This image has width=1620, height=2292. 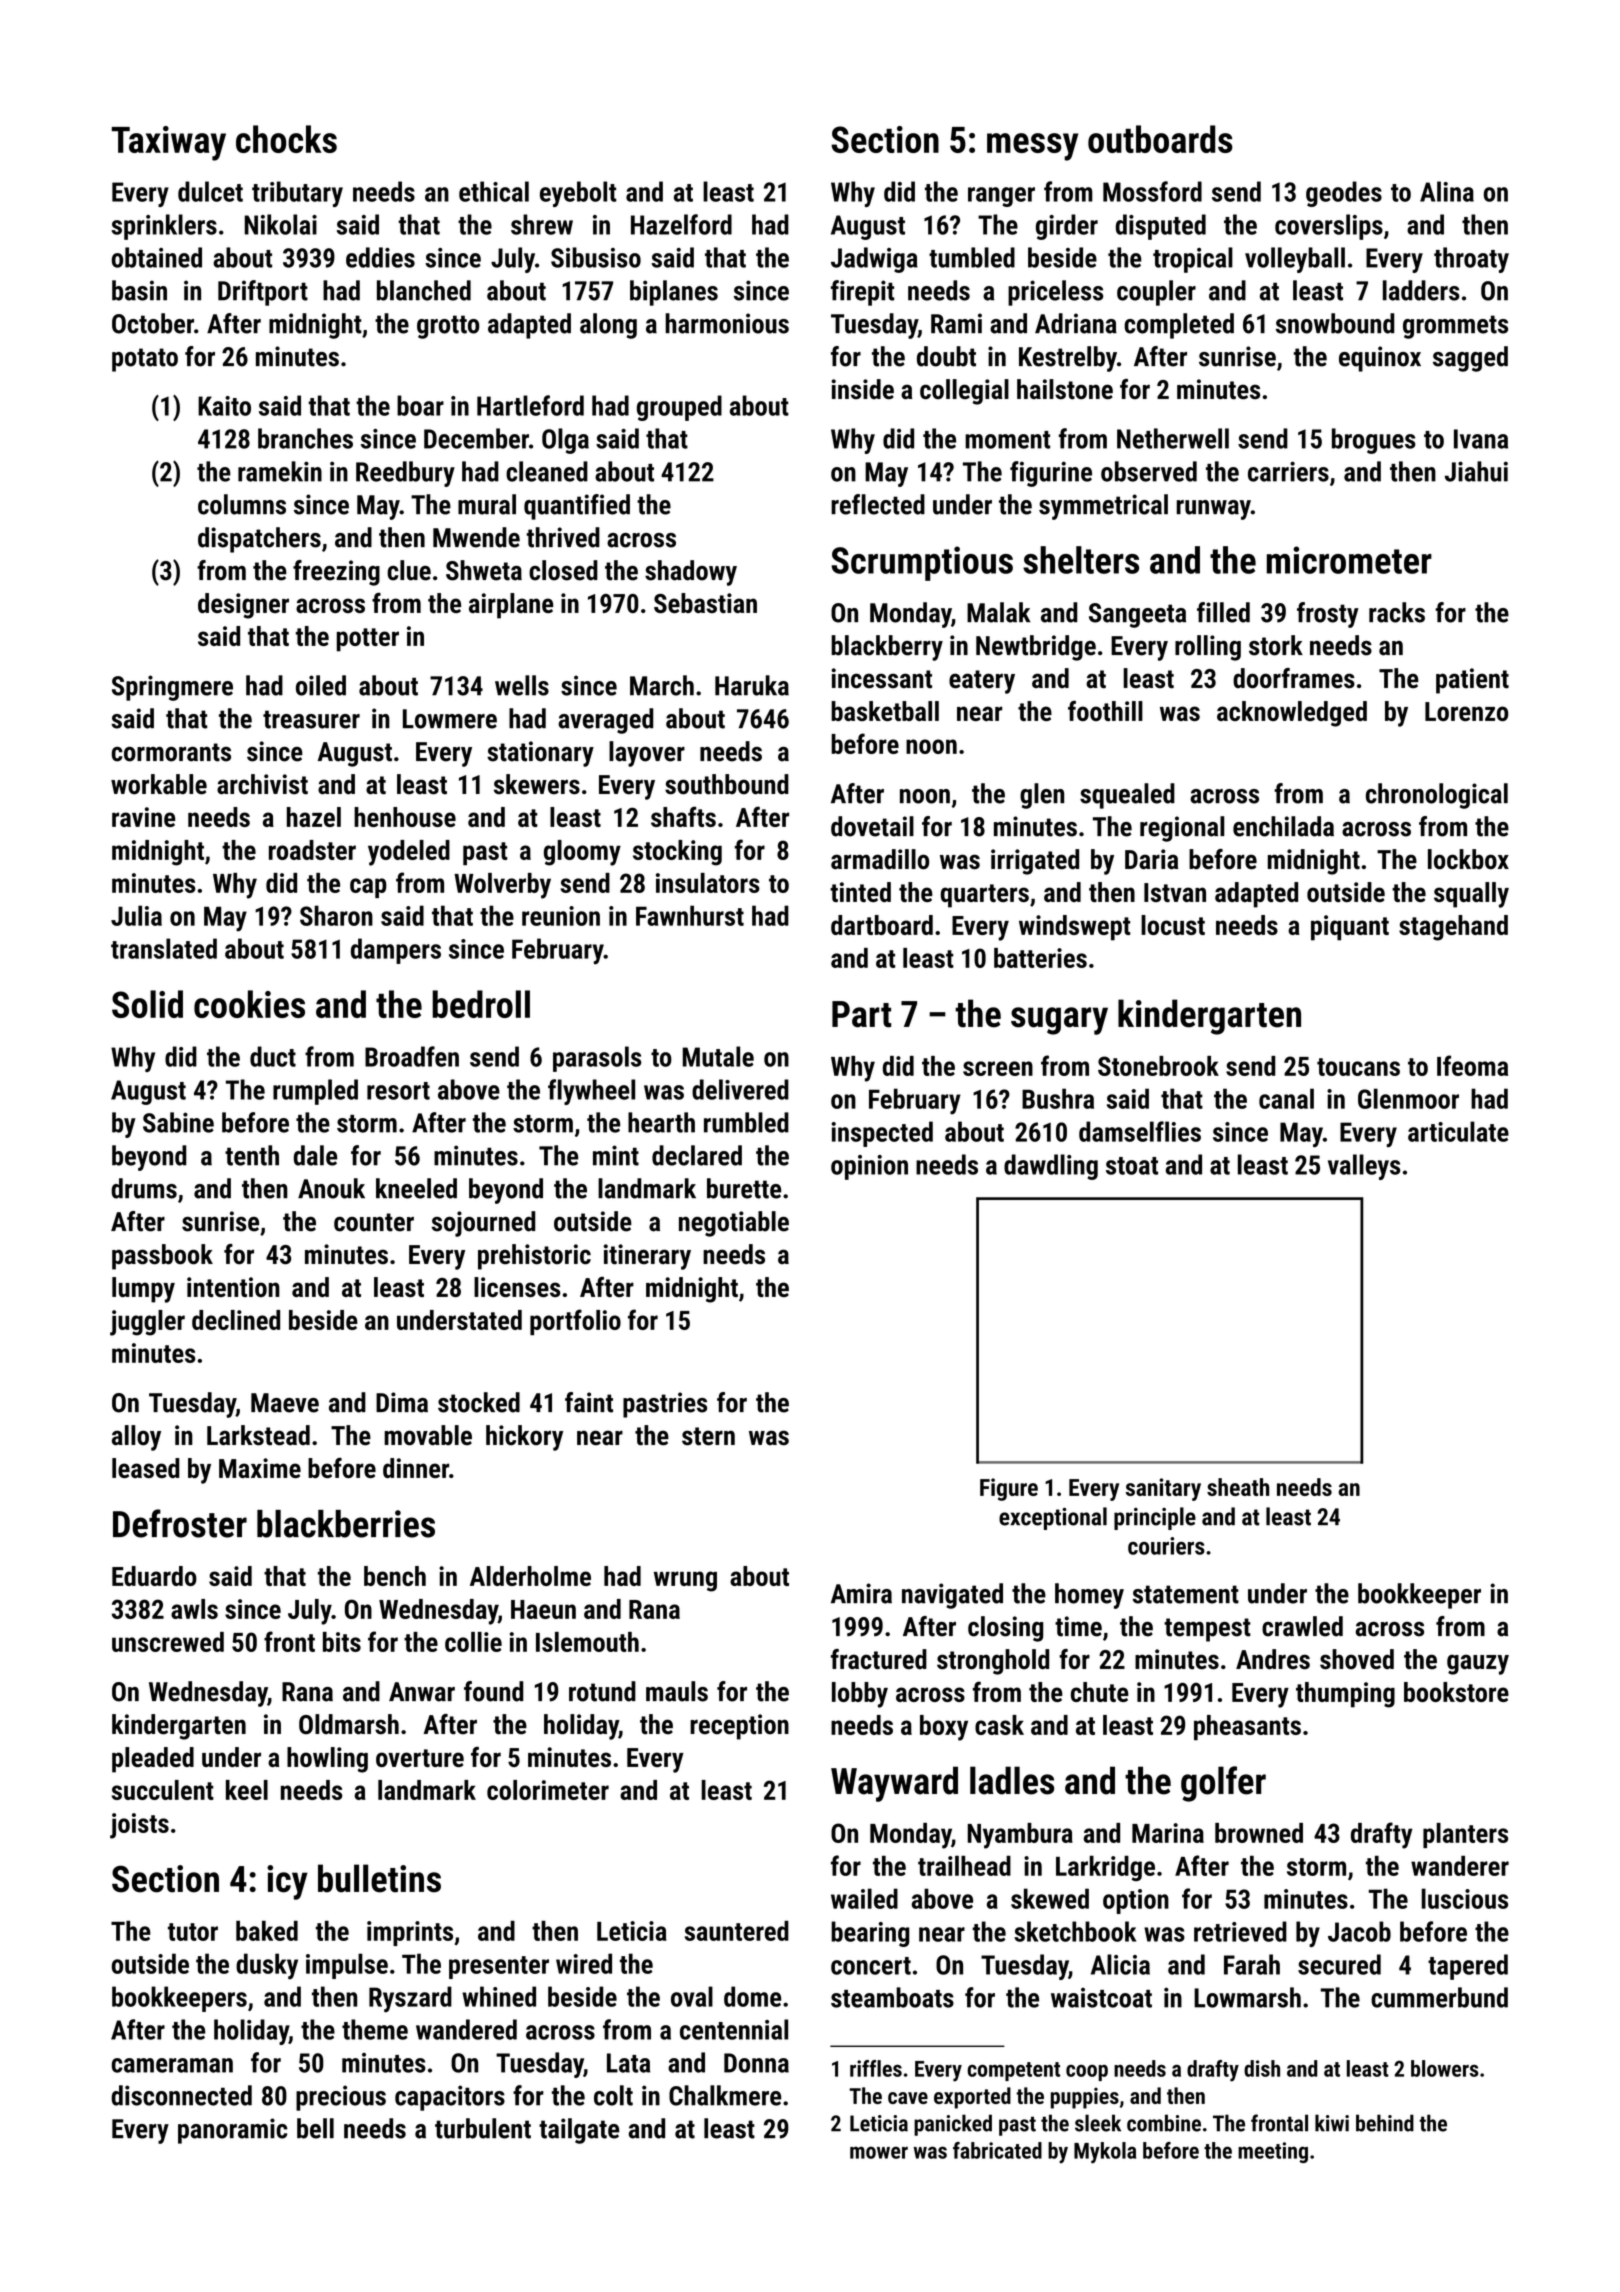 I want to click on throaty, so click(x=1471, y=260).
